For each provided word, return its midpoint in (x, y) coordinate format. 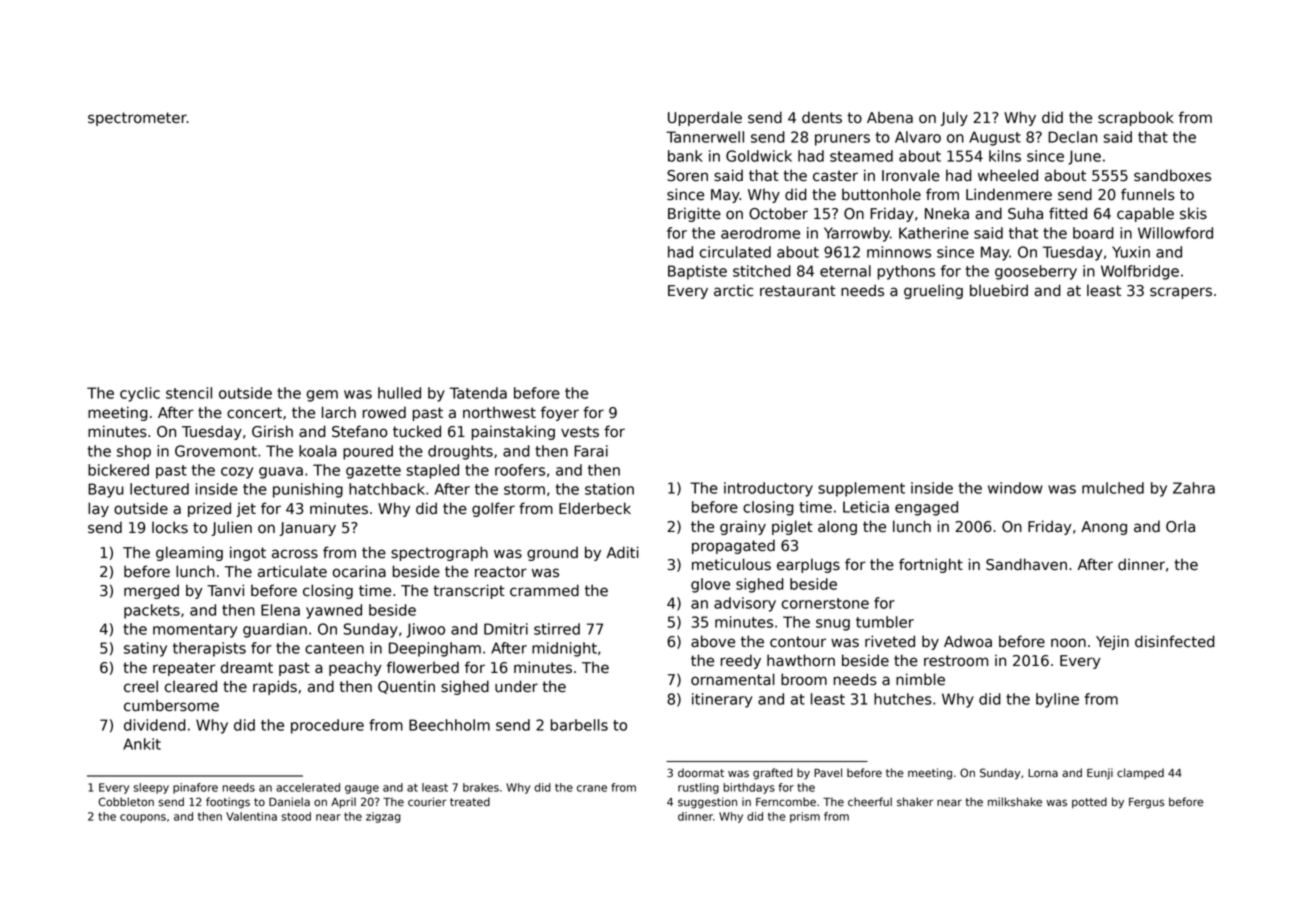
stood (296, 816)
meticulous (731, 564)
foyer (560, 413)
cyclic (140, 394)
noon (1068, 643)
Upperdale (705, 118)
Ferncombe (786, 802)
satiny (145, 649)
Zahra (1194, 488)
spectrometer (137, 119)
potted (1089, 802)
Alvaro (918, 137)
